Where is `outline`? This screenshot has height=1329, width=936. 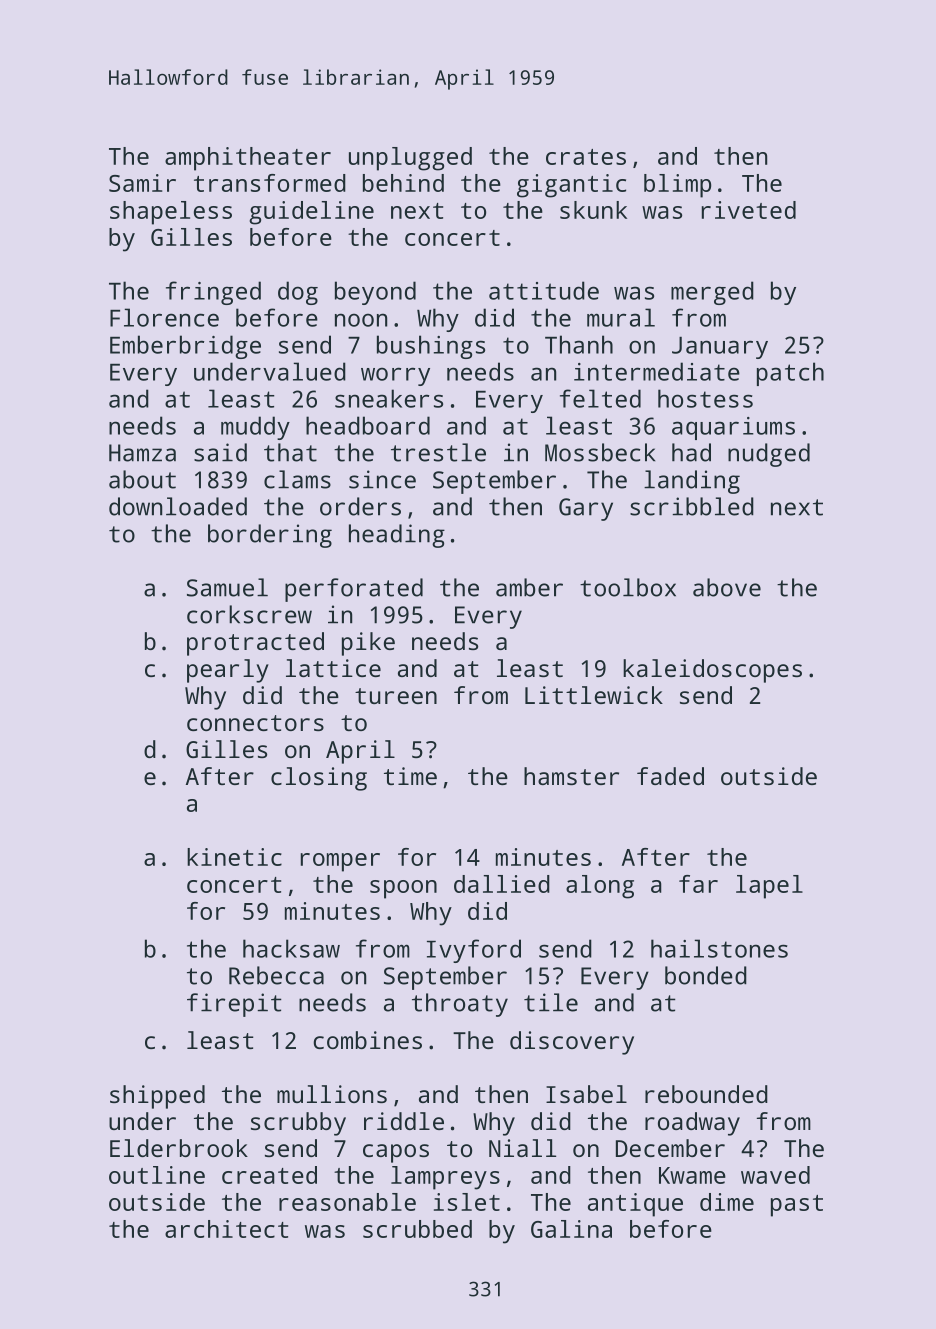
outline is located at coordinates (157, 1175).
